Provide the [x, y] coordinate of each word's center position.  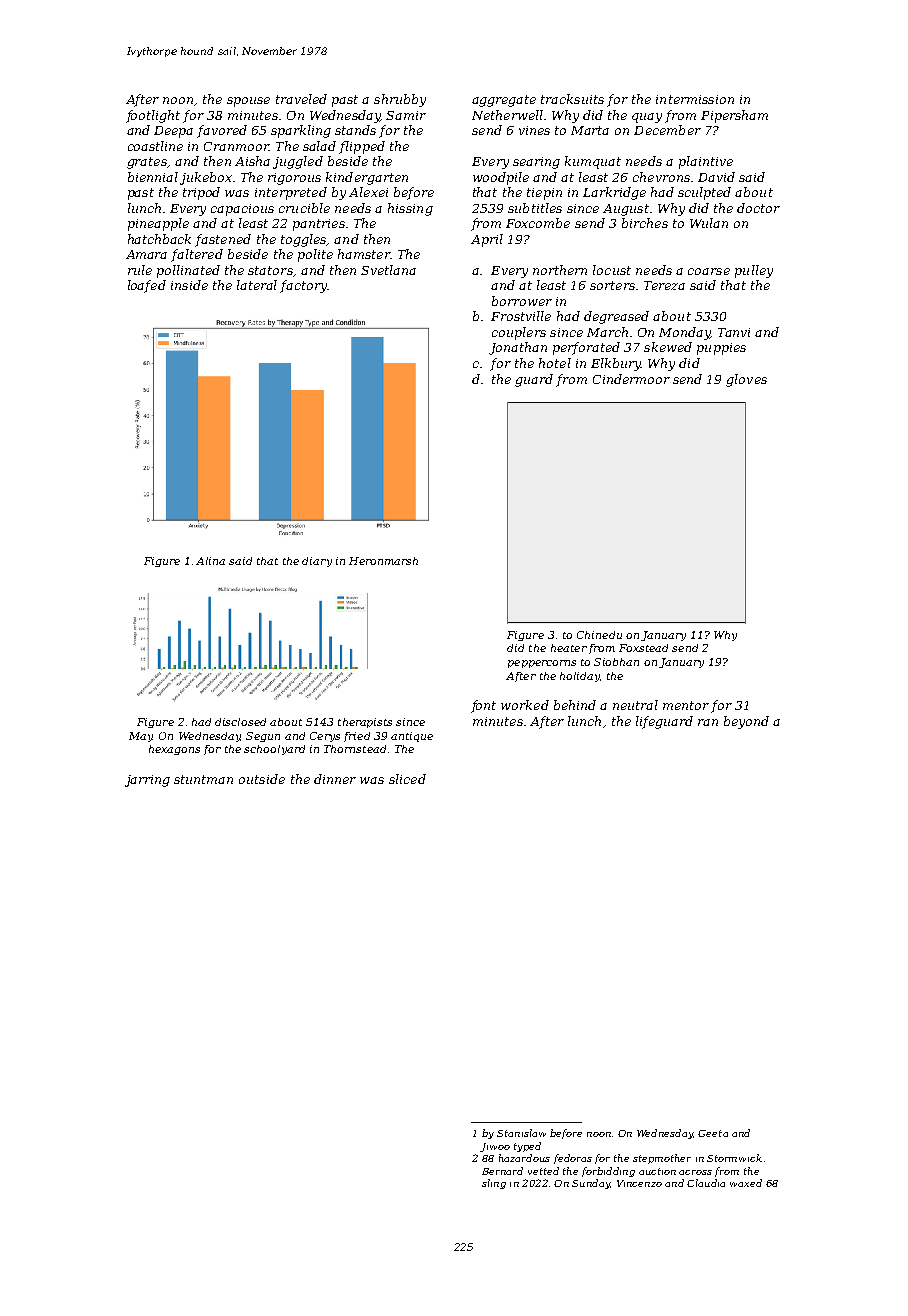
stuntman [203, 779]
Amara [146, 254]
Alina [210, 561]
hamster [364, 254]
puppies [721, 349]
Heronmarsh [383, 561]
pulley [754, 271]
